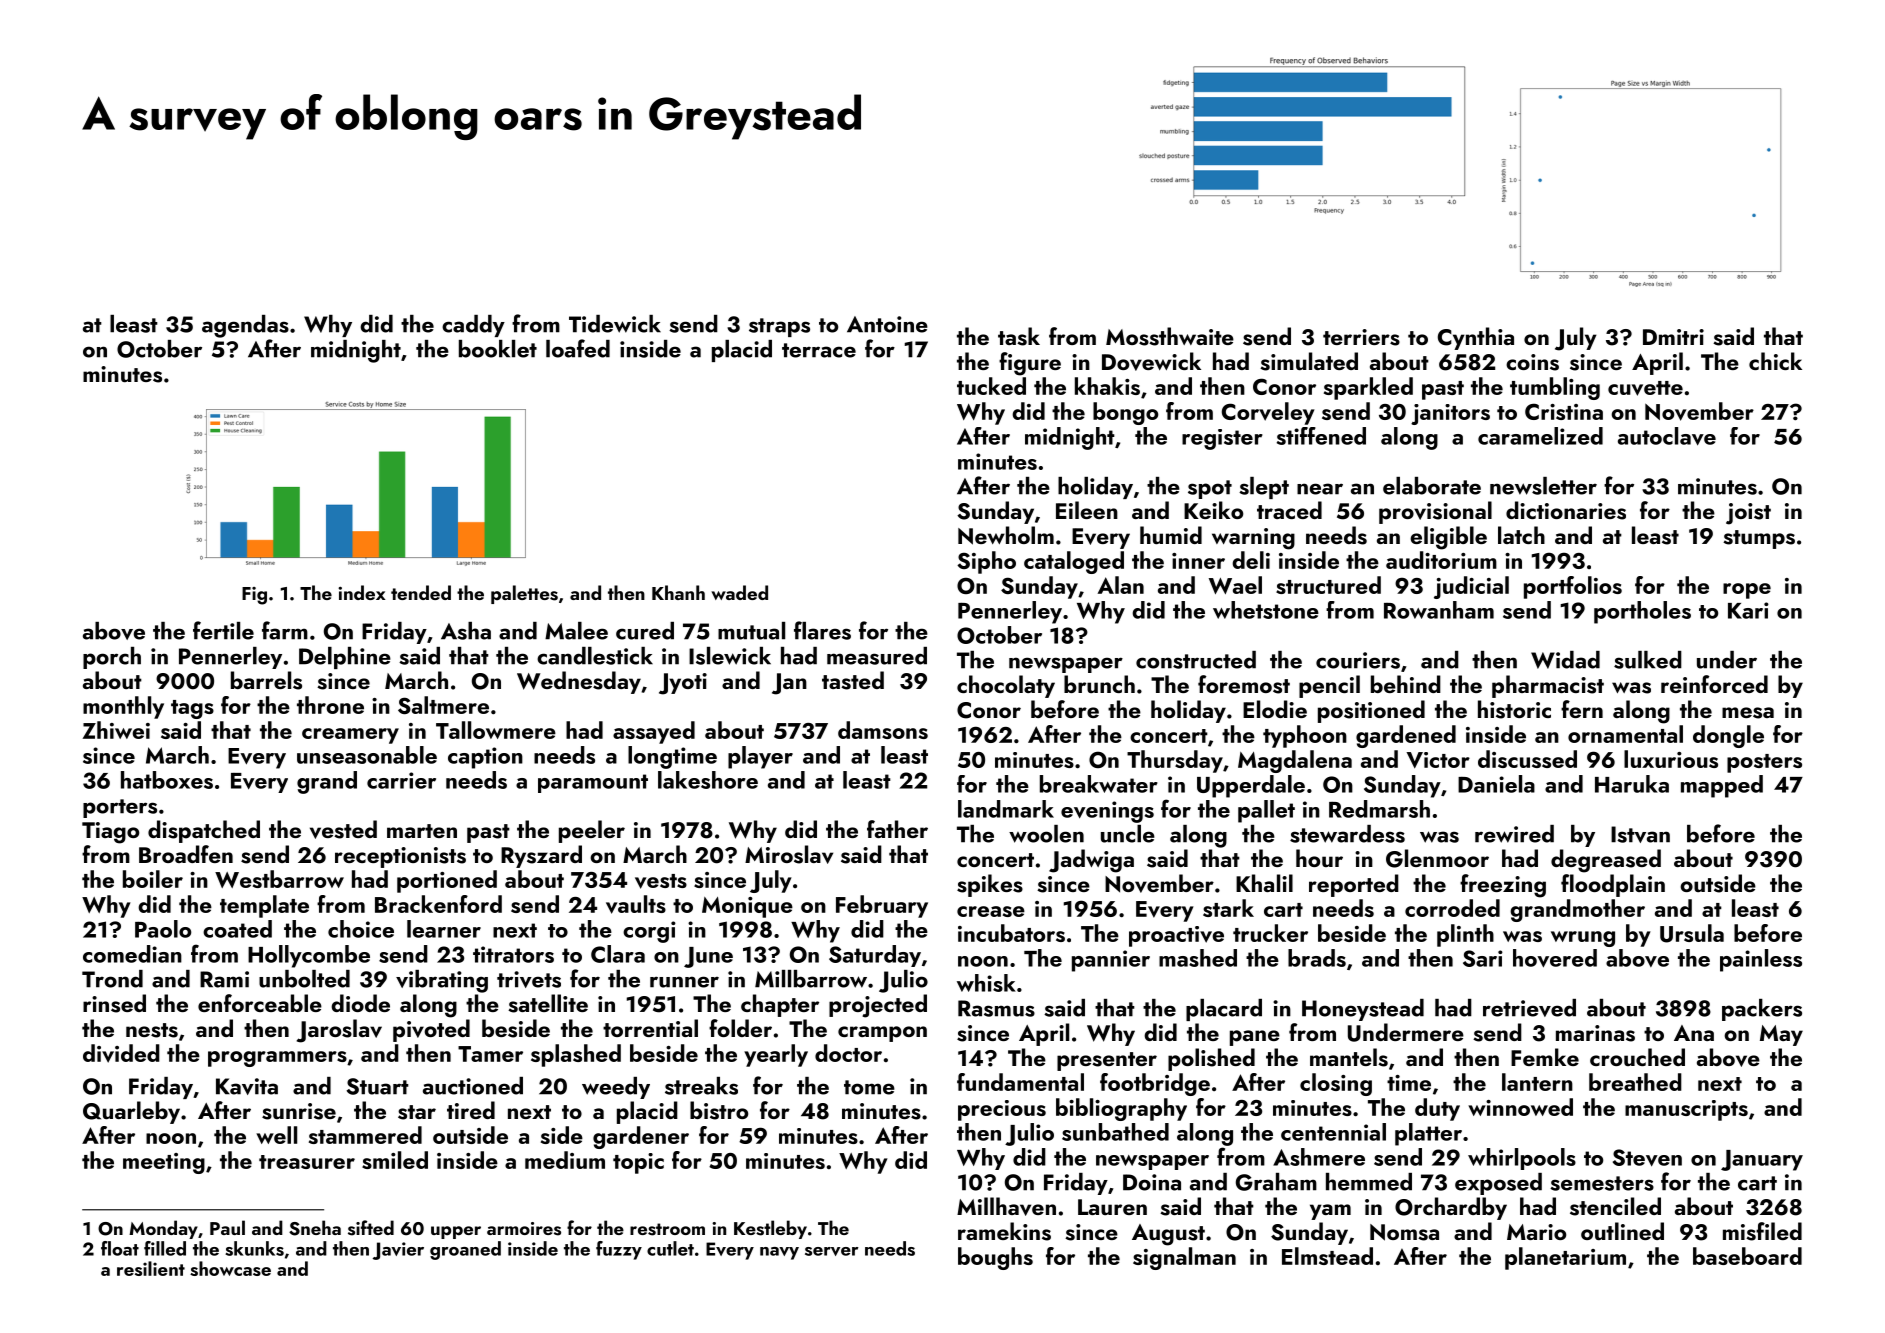 This screenshot has height=1333, width=1885. Describe the element at coordinates (897, 829) in the screenshot. I see `father` at that location.
